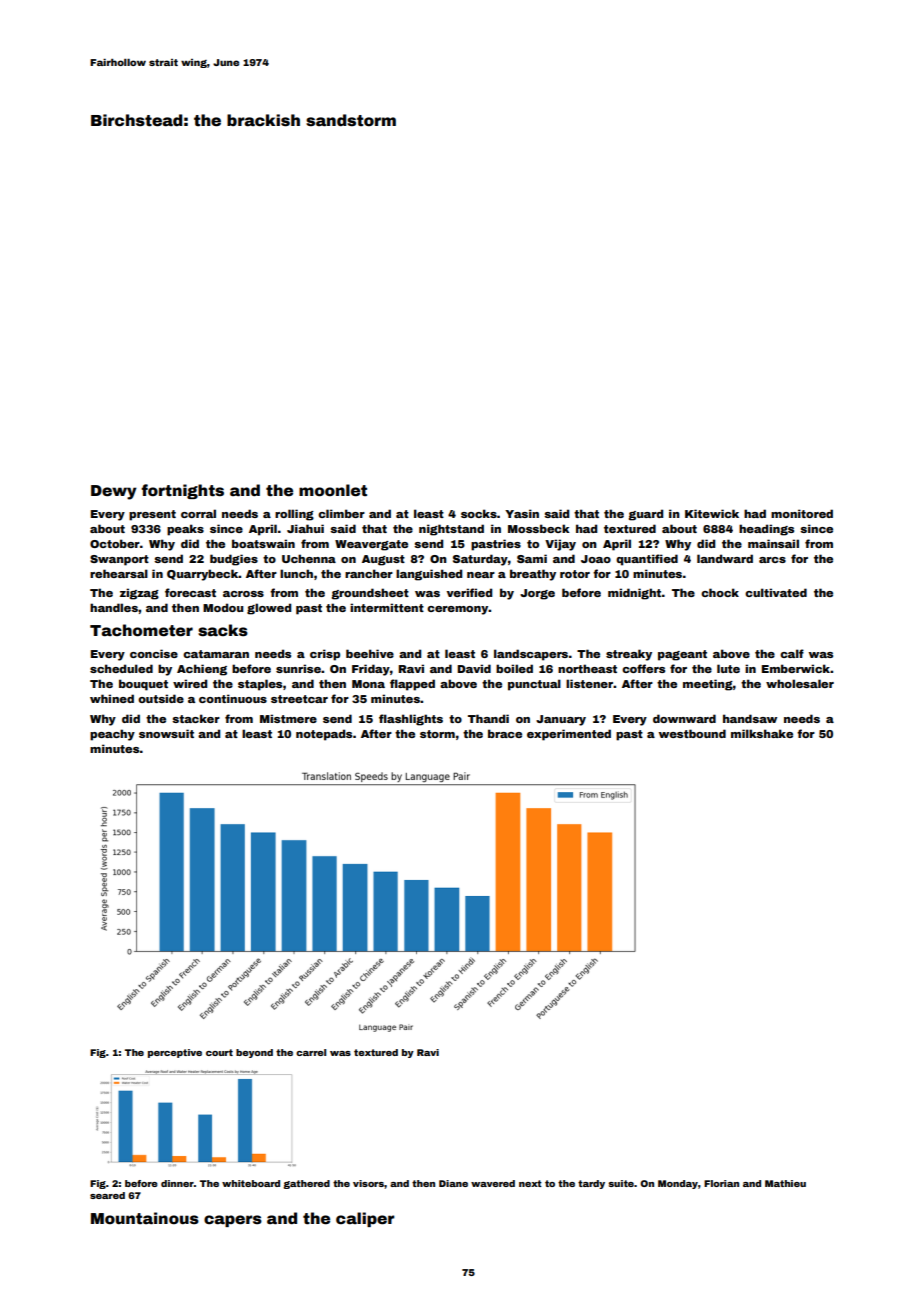 Image resolution: width=924 pixels, height=1308 pixels. I want to click on moonlet, so click(333, 490).
